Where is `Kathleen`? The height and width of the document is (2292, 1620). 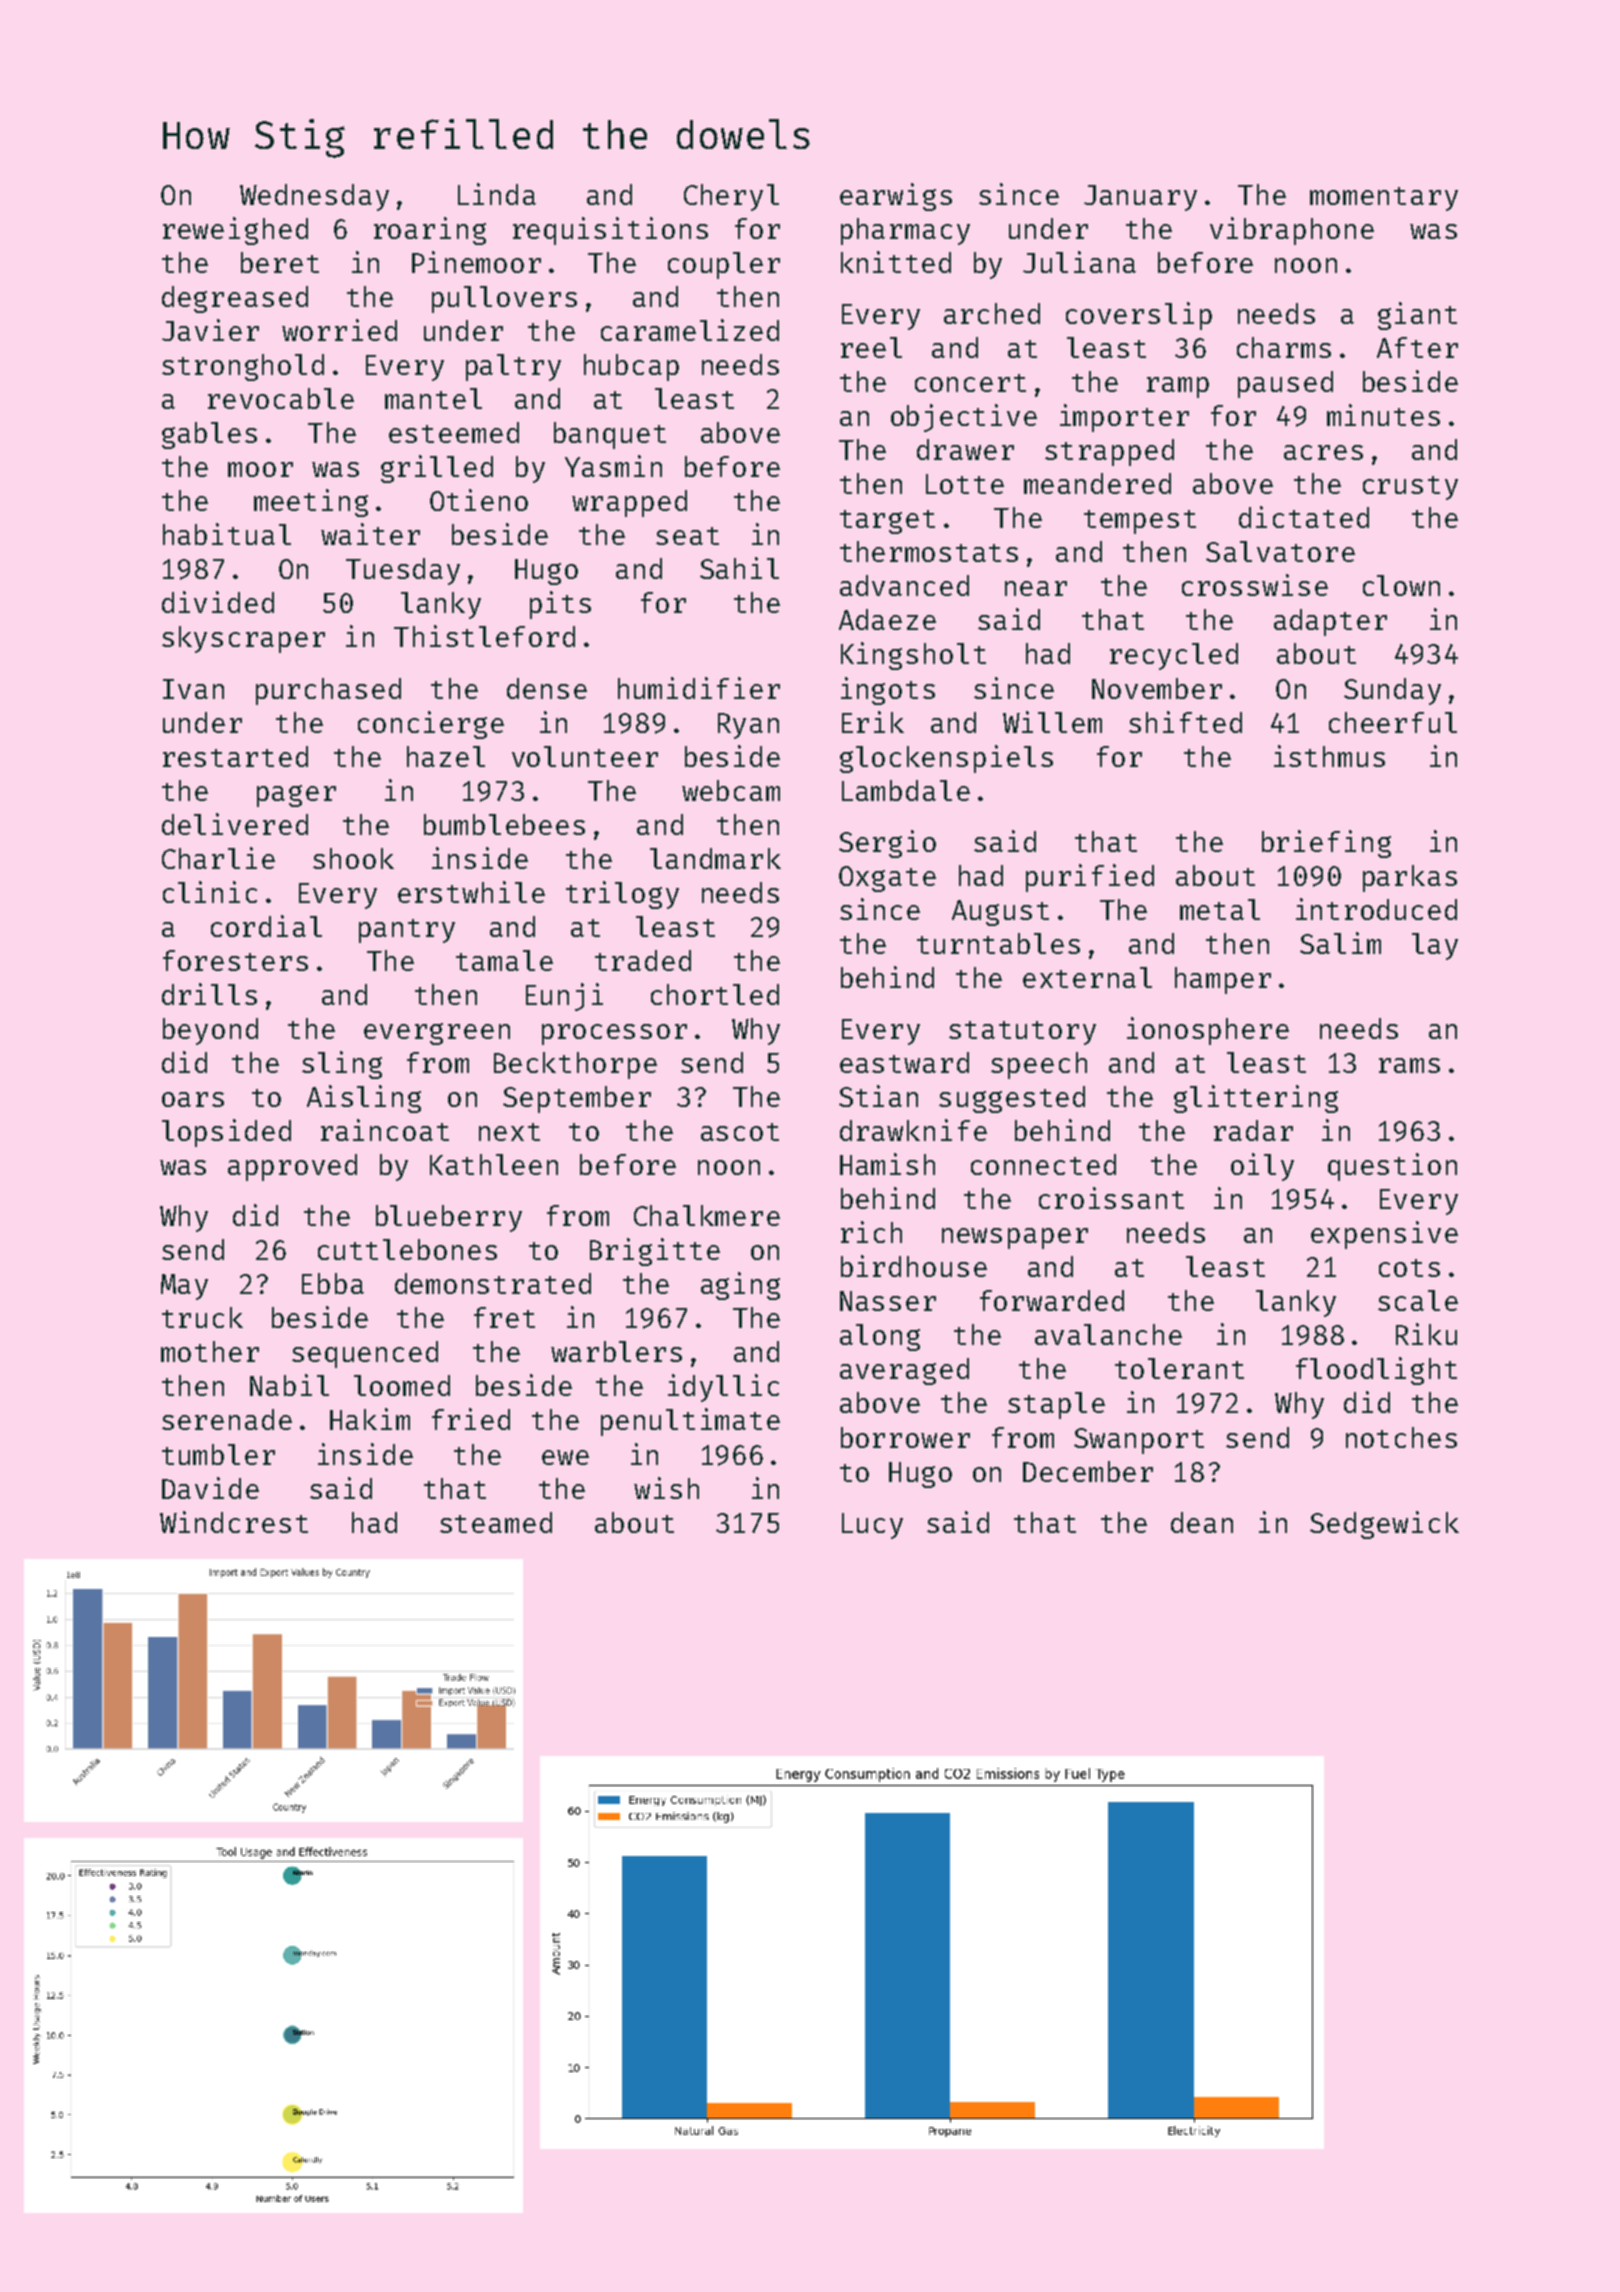 Kathleen is located at coordinates (494, 1164).
